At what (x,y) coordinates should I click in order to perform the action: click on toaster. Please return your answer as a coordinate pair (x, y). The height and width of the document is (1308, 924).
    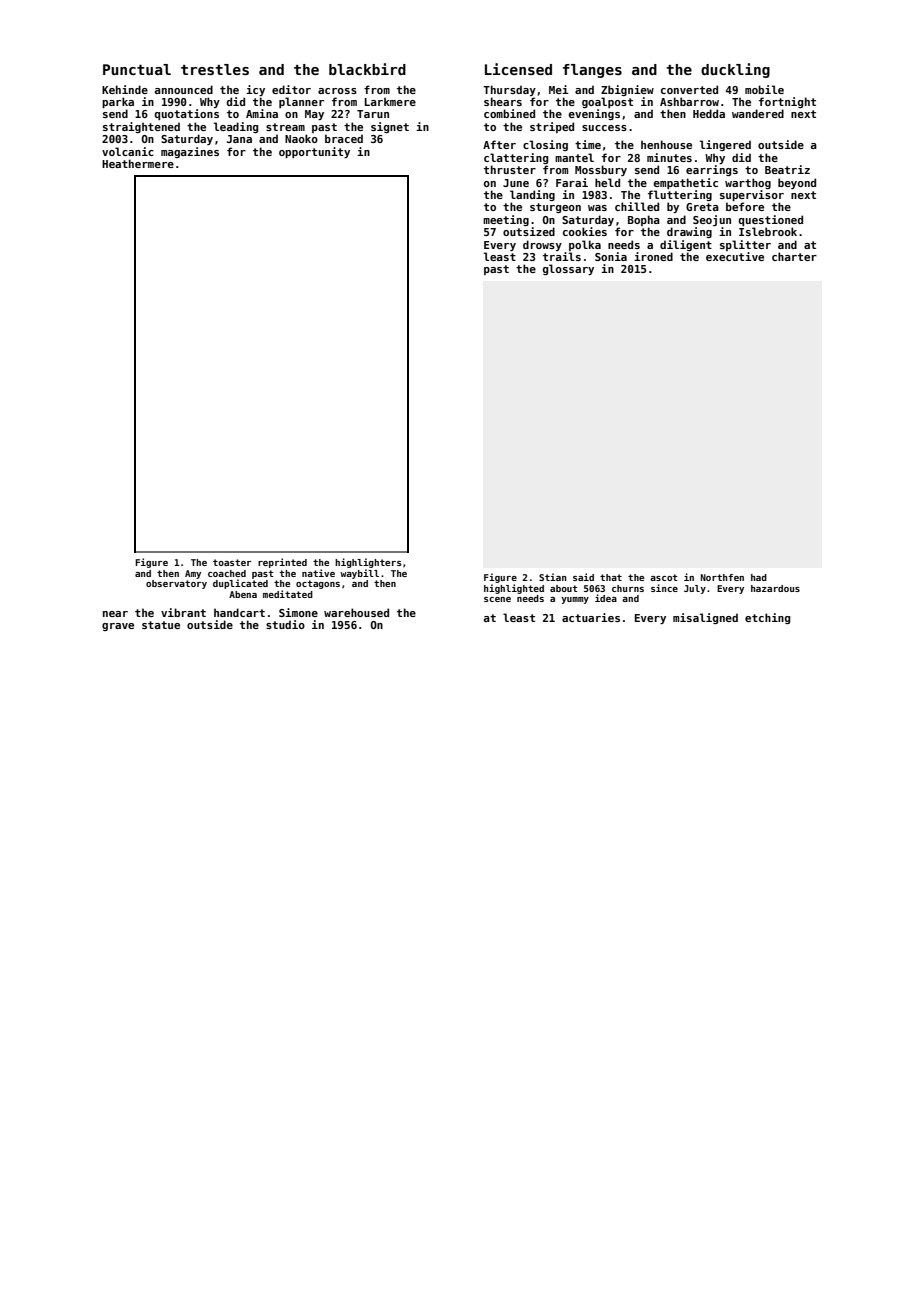
    Looking at the image, I should click on (232, 562).
